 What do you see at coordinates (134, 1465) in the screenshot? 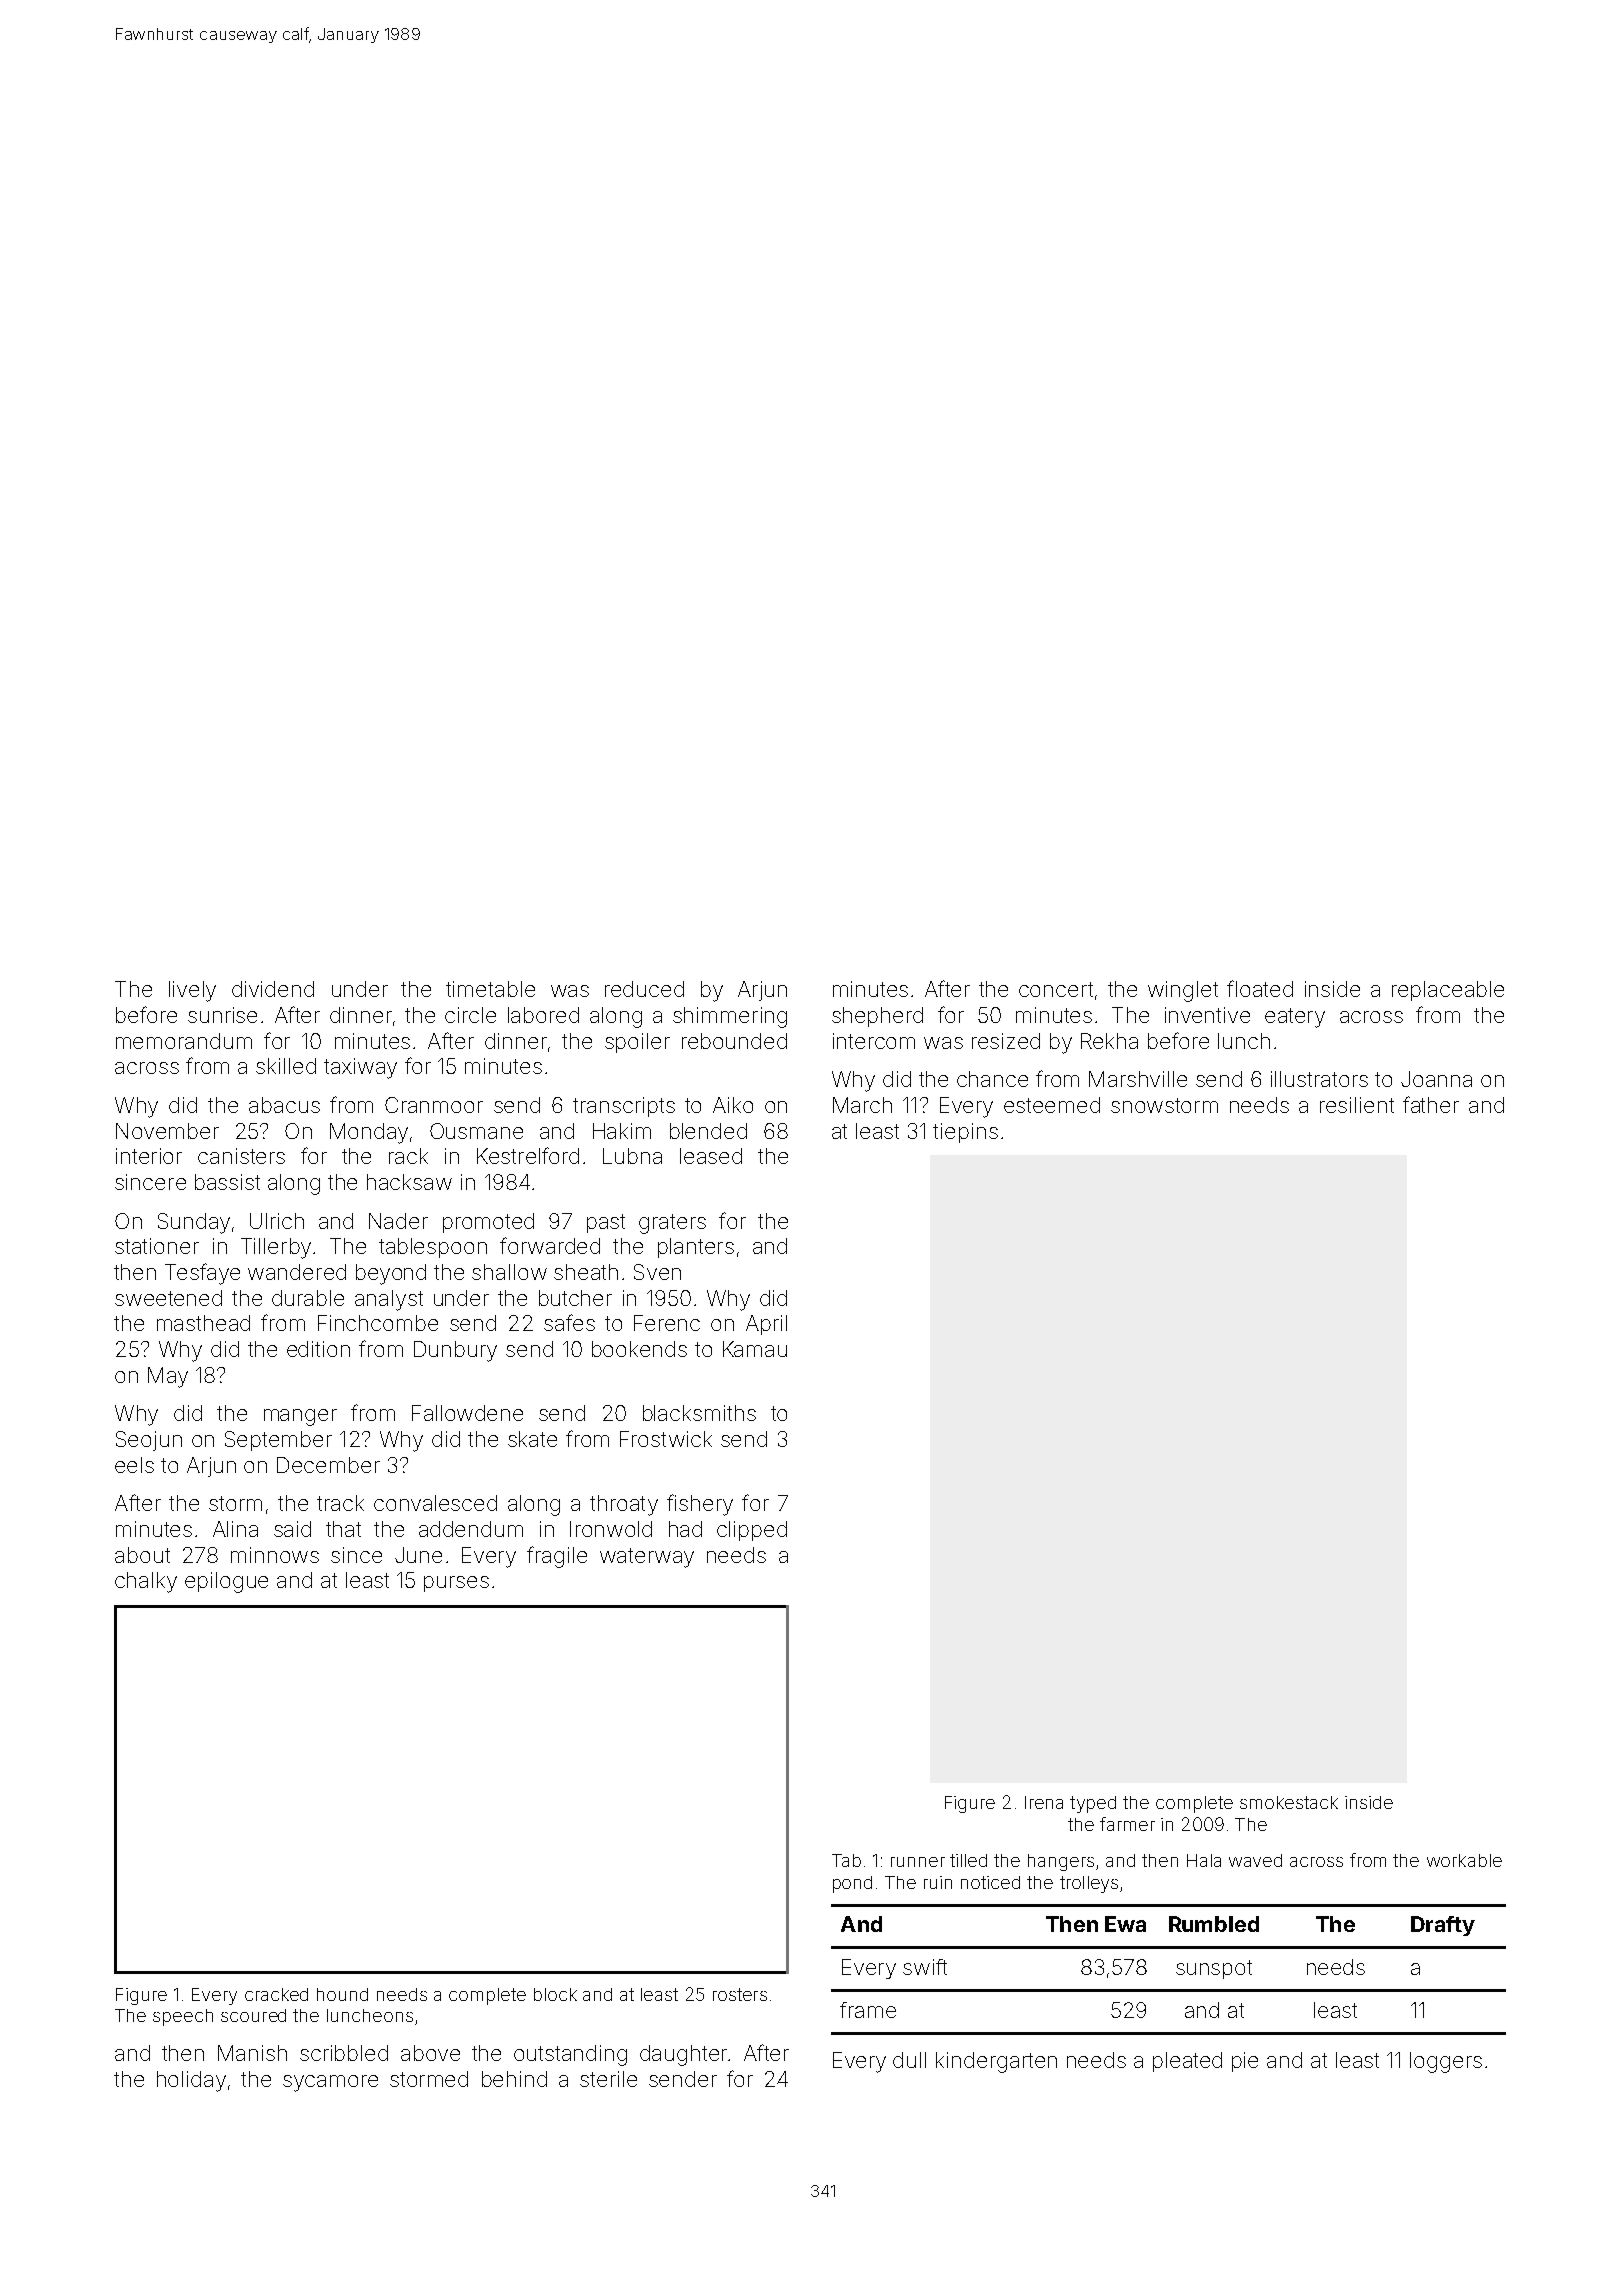
I see `eels` at bounding box center [134, 1465].
